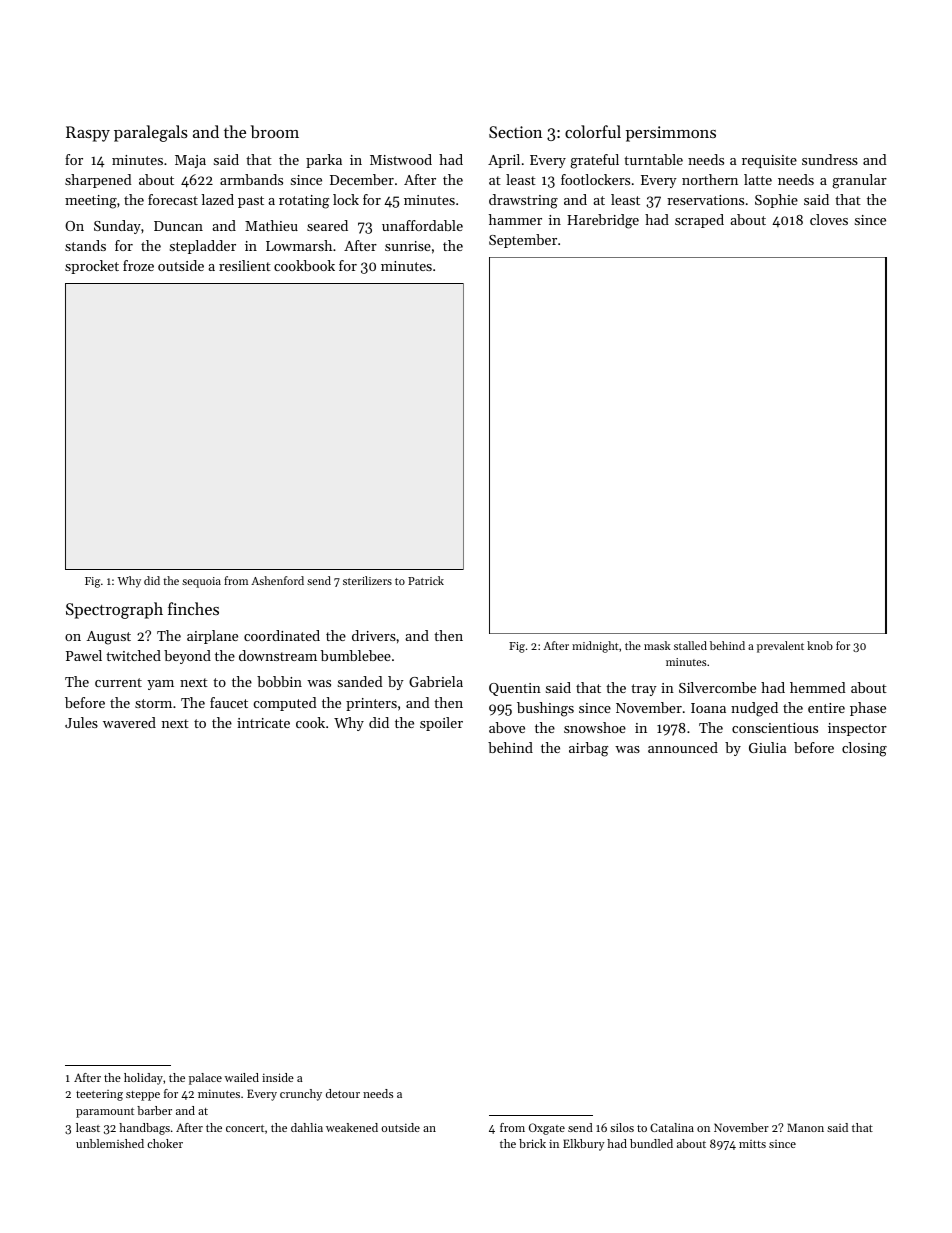  What do you see at coordinates (515, 132) in the screenshot?
I see `Section` at bounding box center [515, 132].
